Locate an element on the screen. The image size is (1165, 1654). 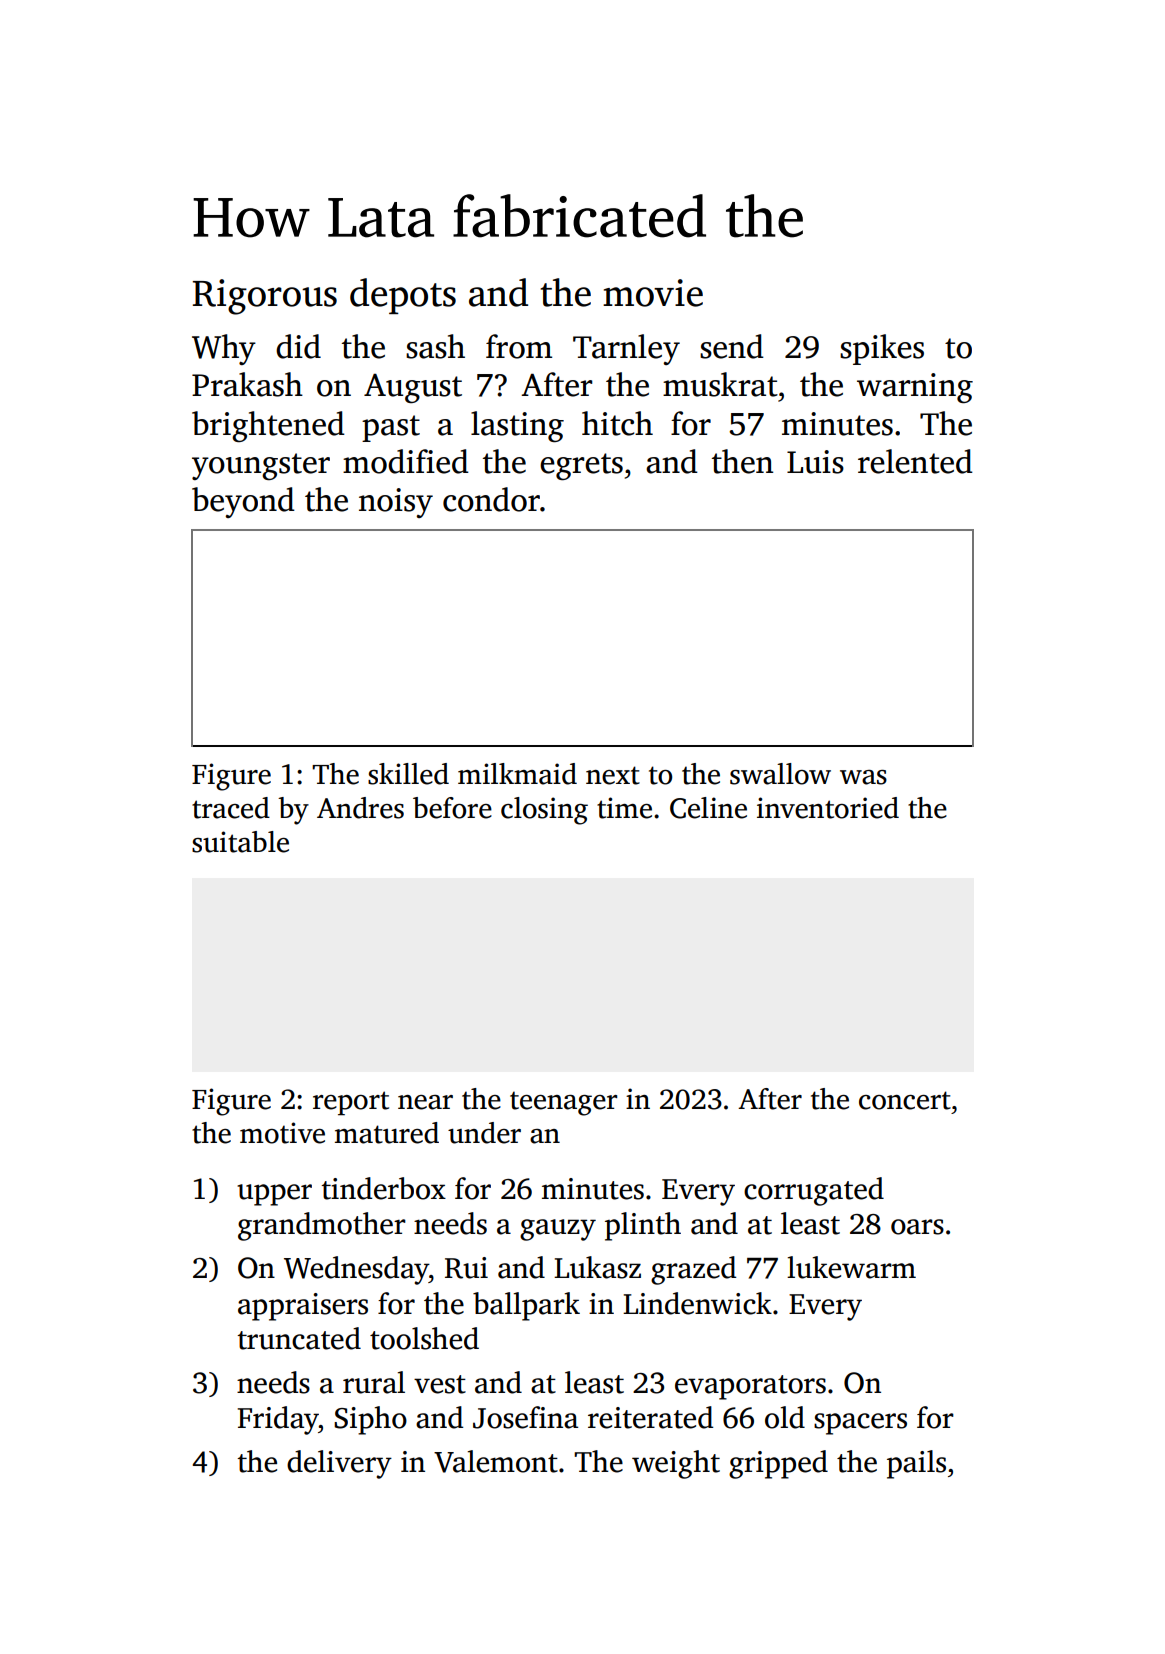
inventoried is located at coordinates (828, 808).
